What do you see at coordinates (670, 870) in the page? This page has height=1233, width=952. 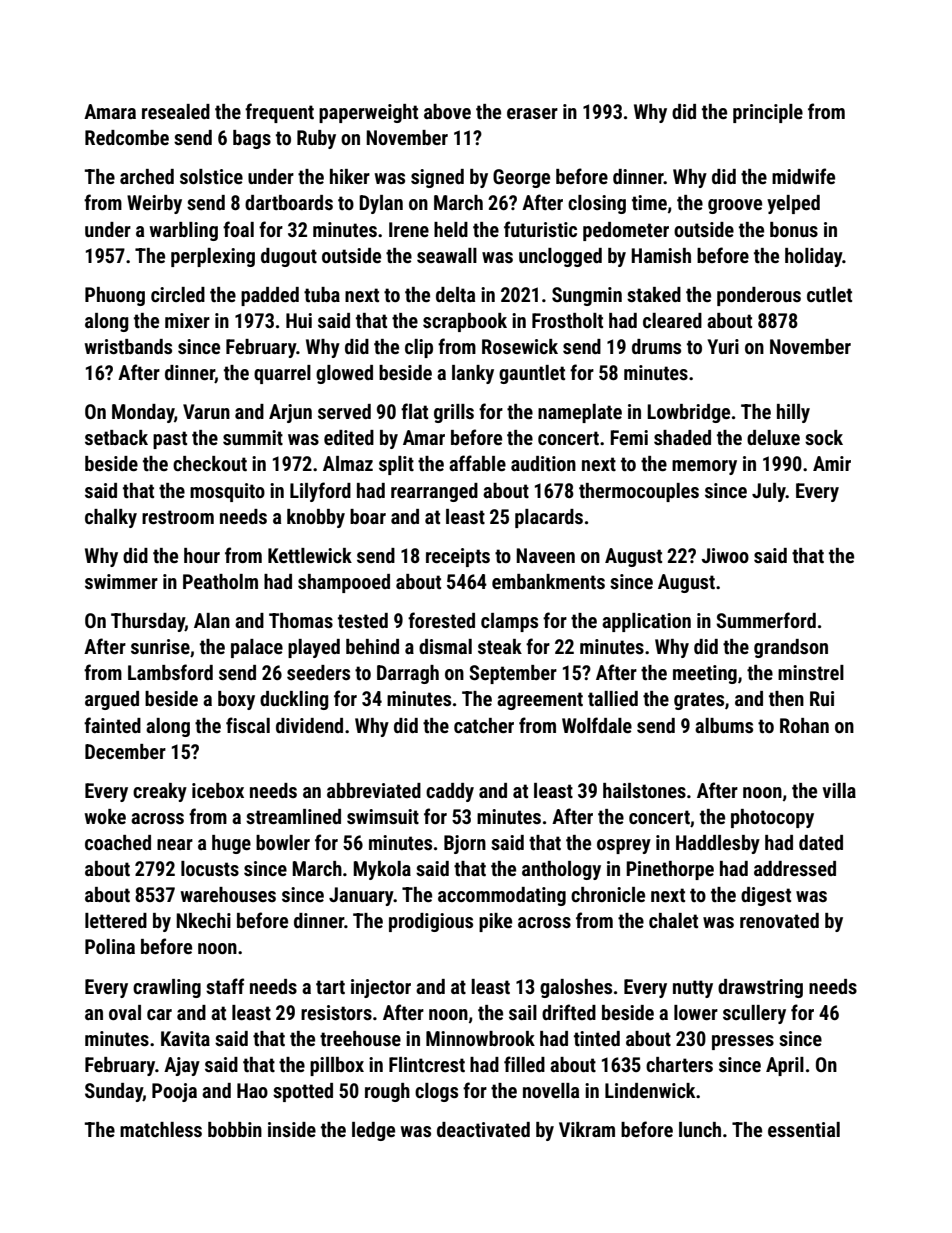 I see `Pinethorpe` at bounding box center [670, 870].
